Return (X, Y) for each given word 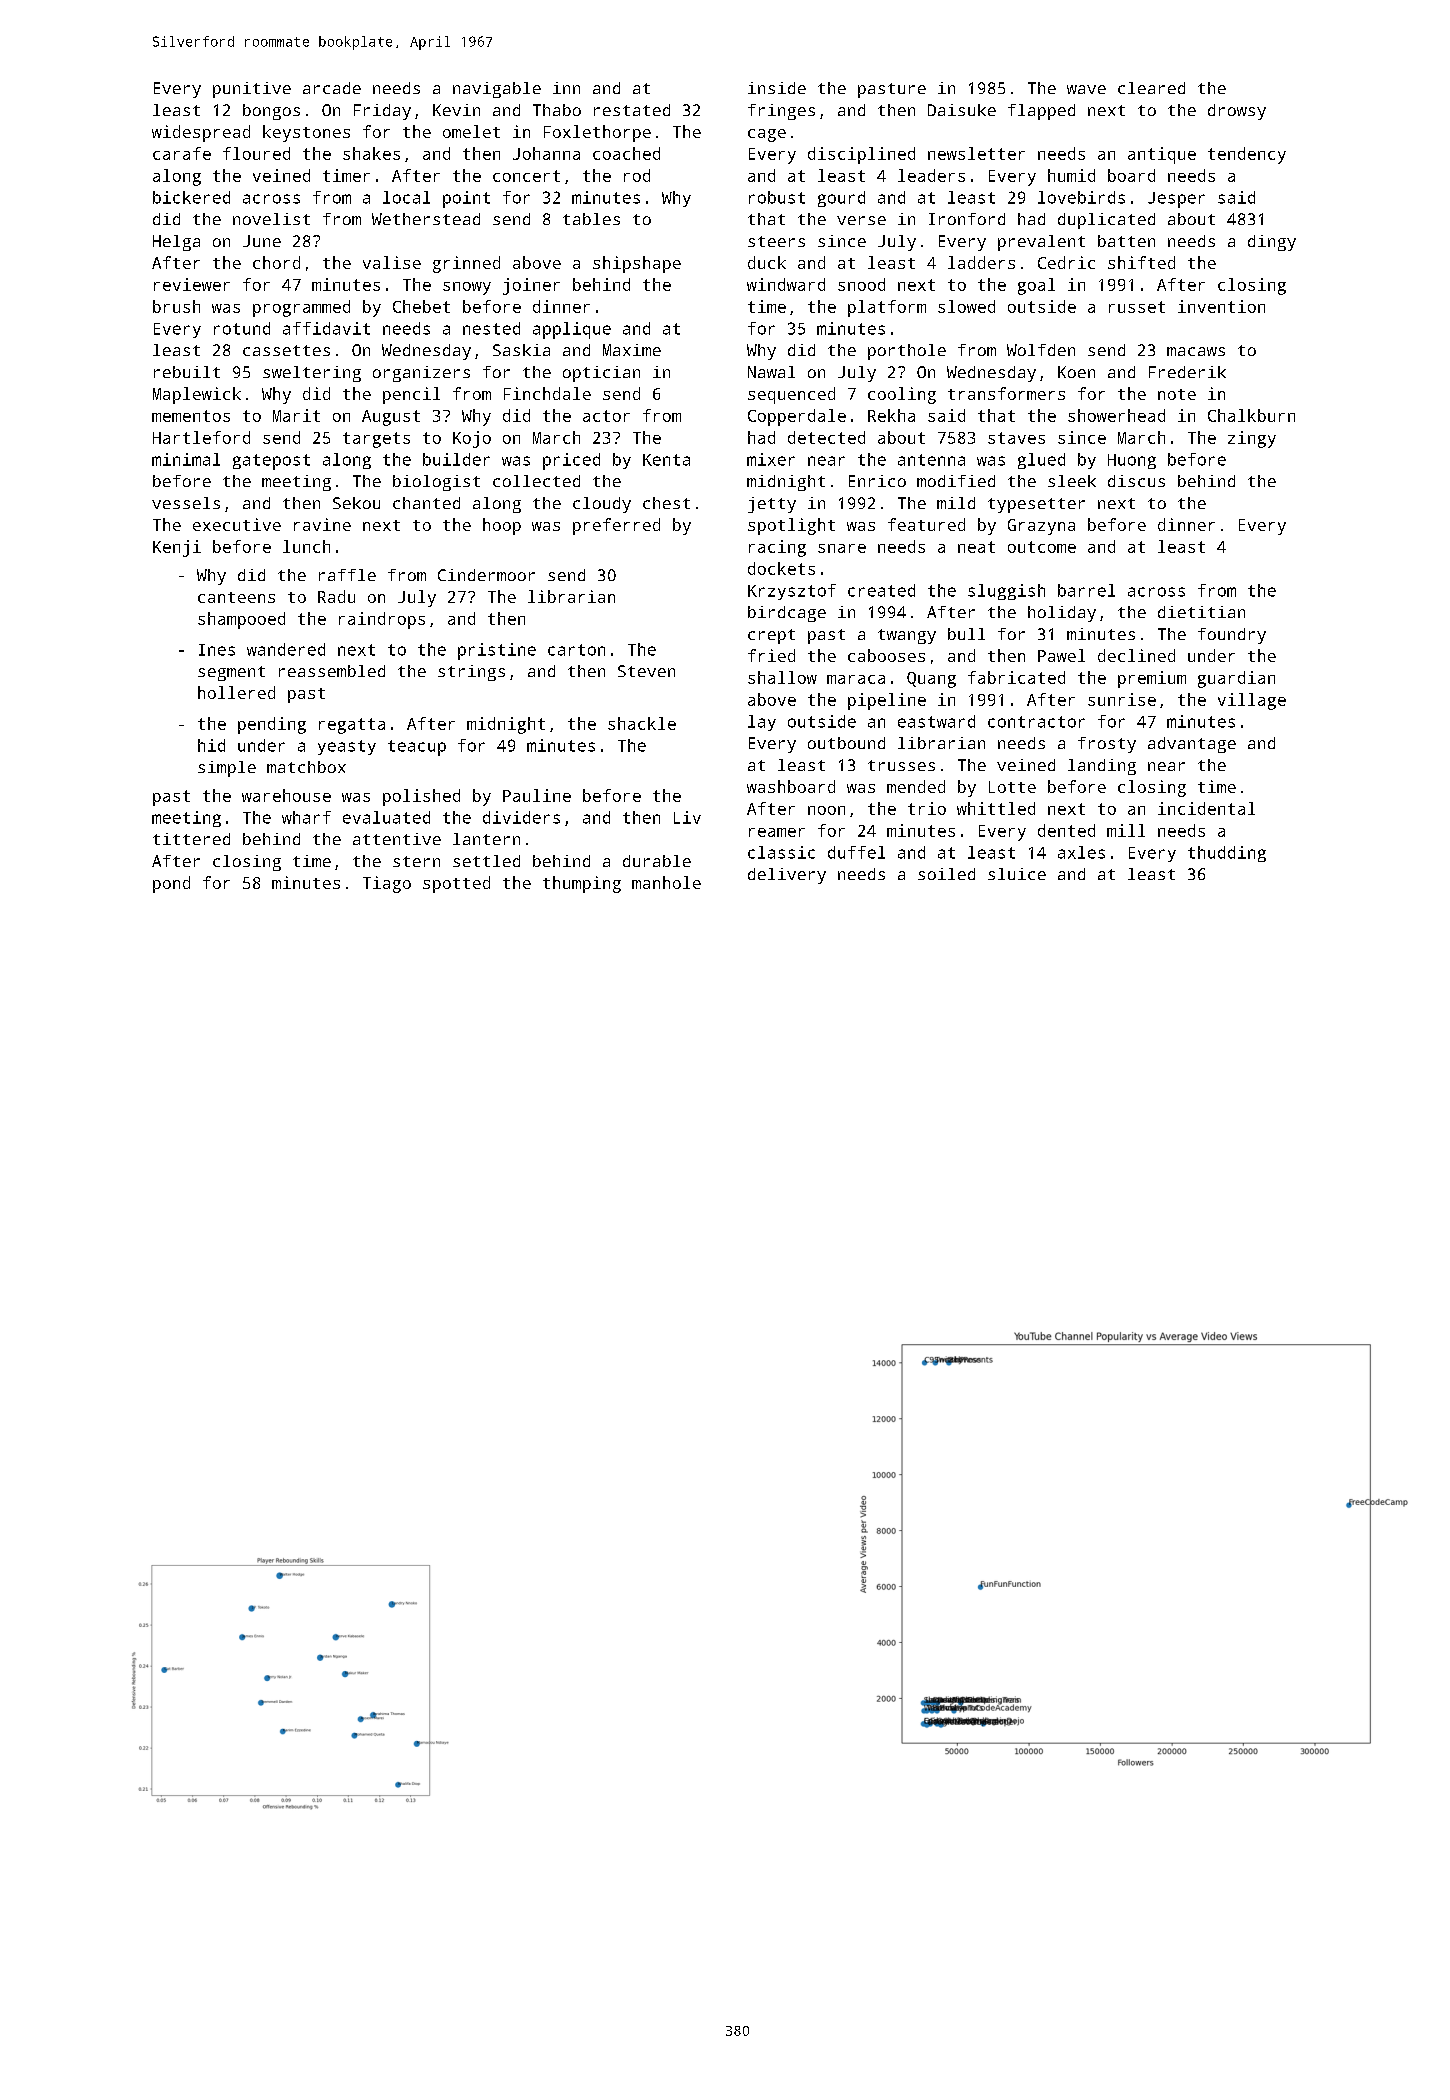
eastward (936, 721)
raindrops (382, 620)
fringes (781, 112)
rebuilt (187, 372)
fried (771, 655)
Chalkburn (1251, 415)
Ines (217, 650)
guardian (1236, 679)
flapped (1041, 112)
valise (392, 262)
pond (171, 884)
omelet (471, 131)
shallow (782, 677)
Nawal (771, 372)
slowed (966, 306)
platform (887, 308)
